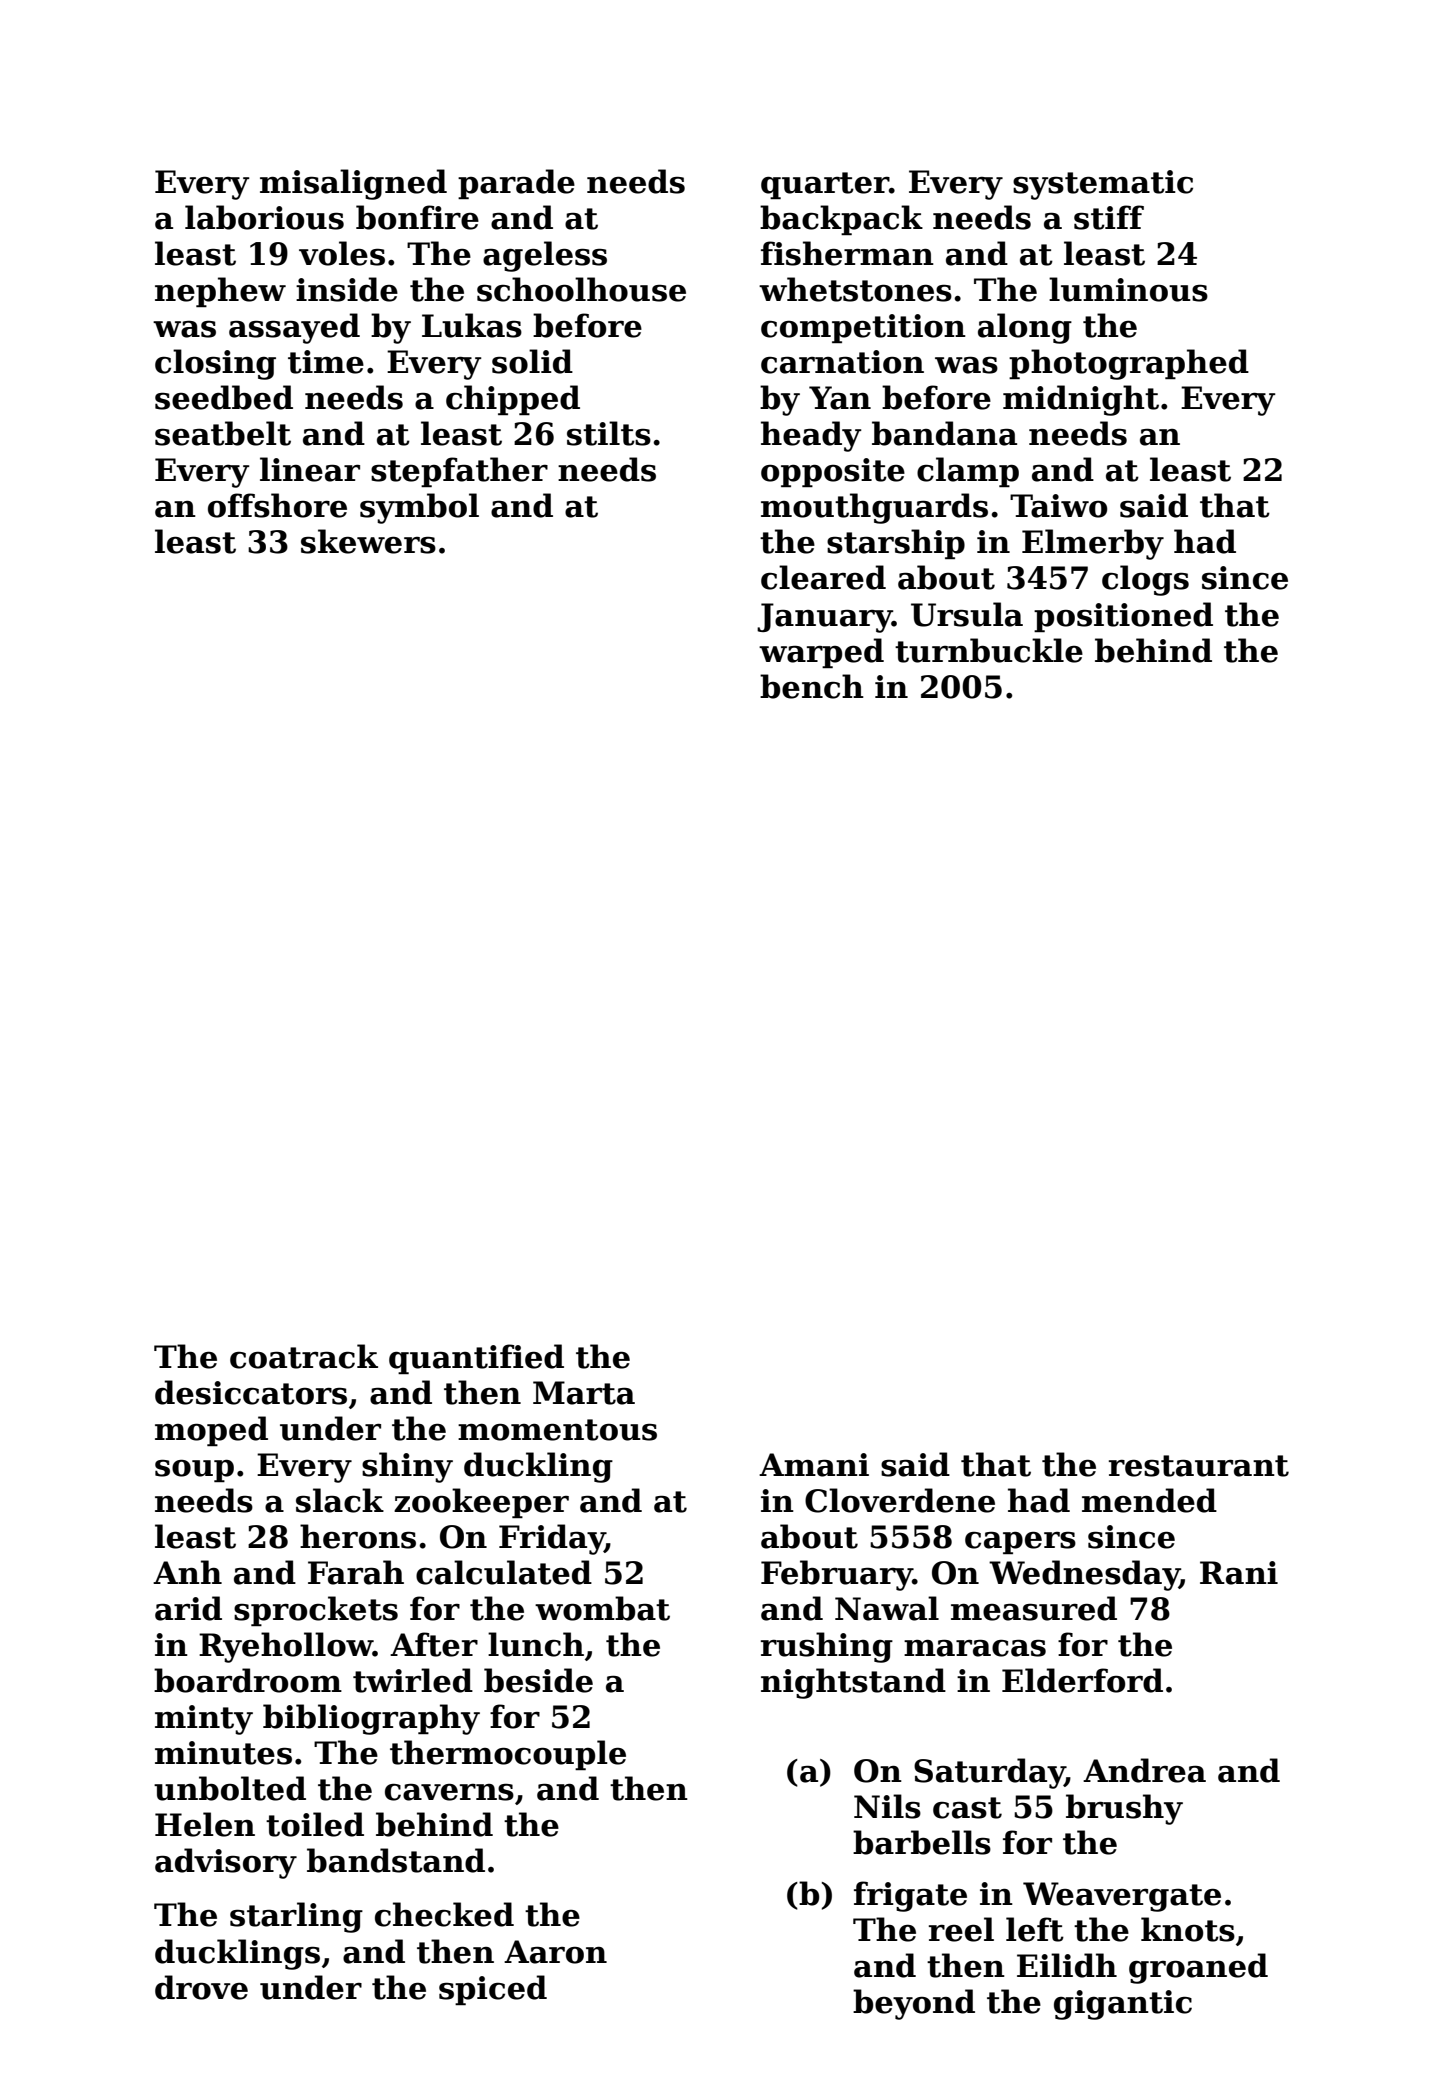 The height and width of the screenshot is (2100, 1450). Describe the element at coordinates (989, 650) in the screenshot. I see `turnbuckle` at that location.
